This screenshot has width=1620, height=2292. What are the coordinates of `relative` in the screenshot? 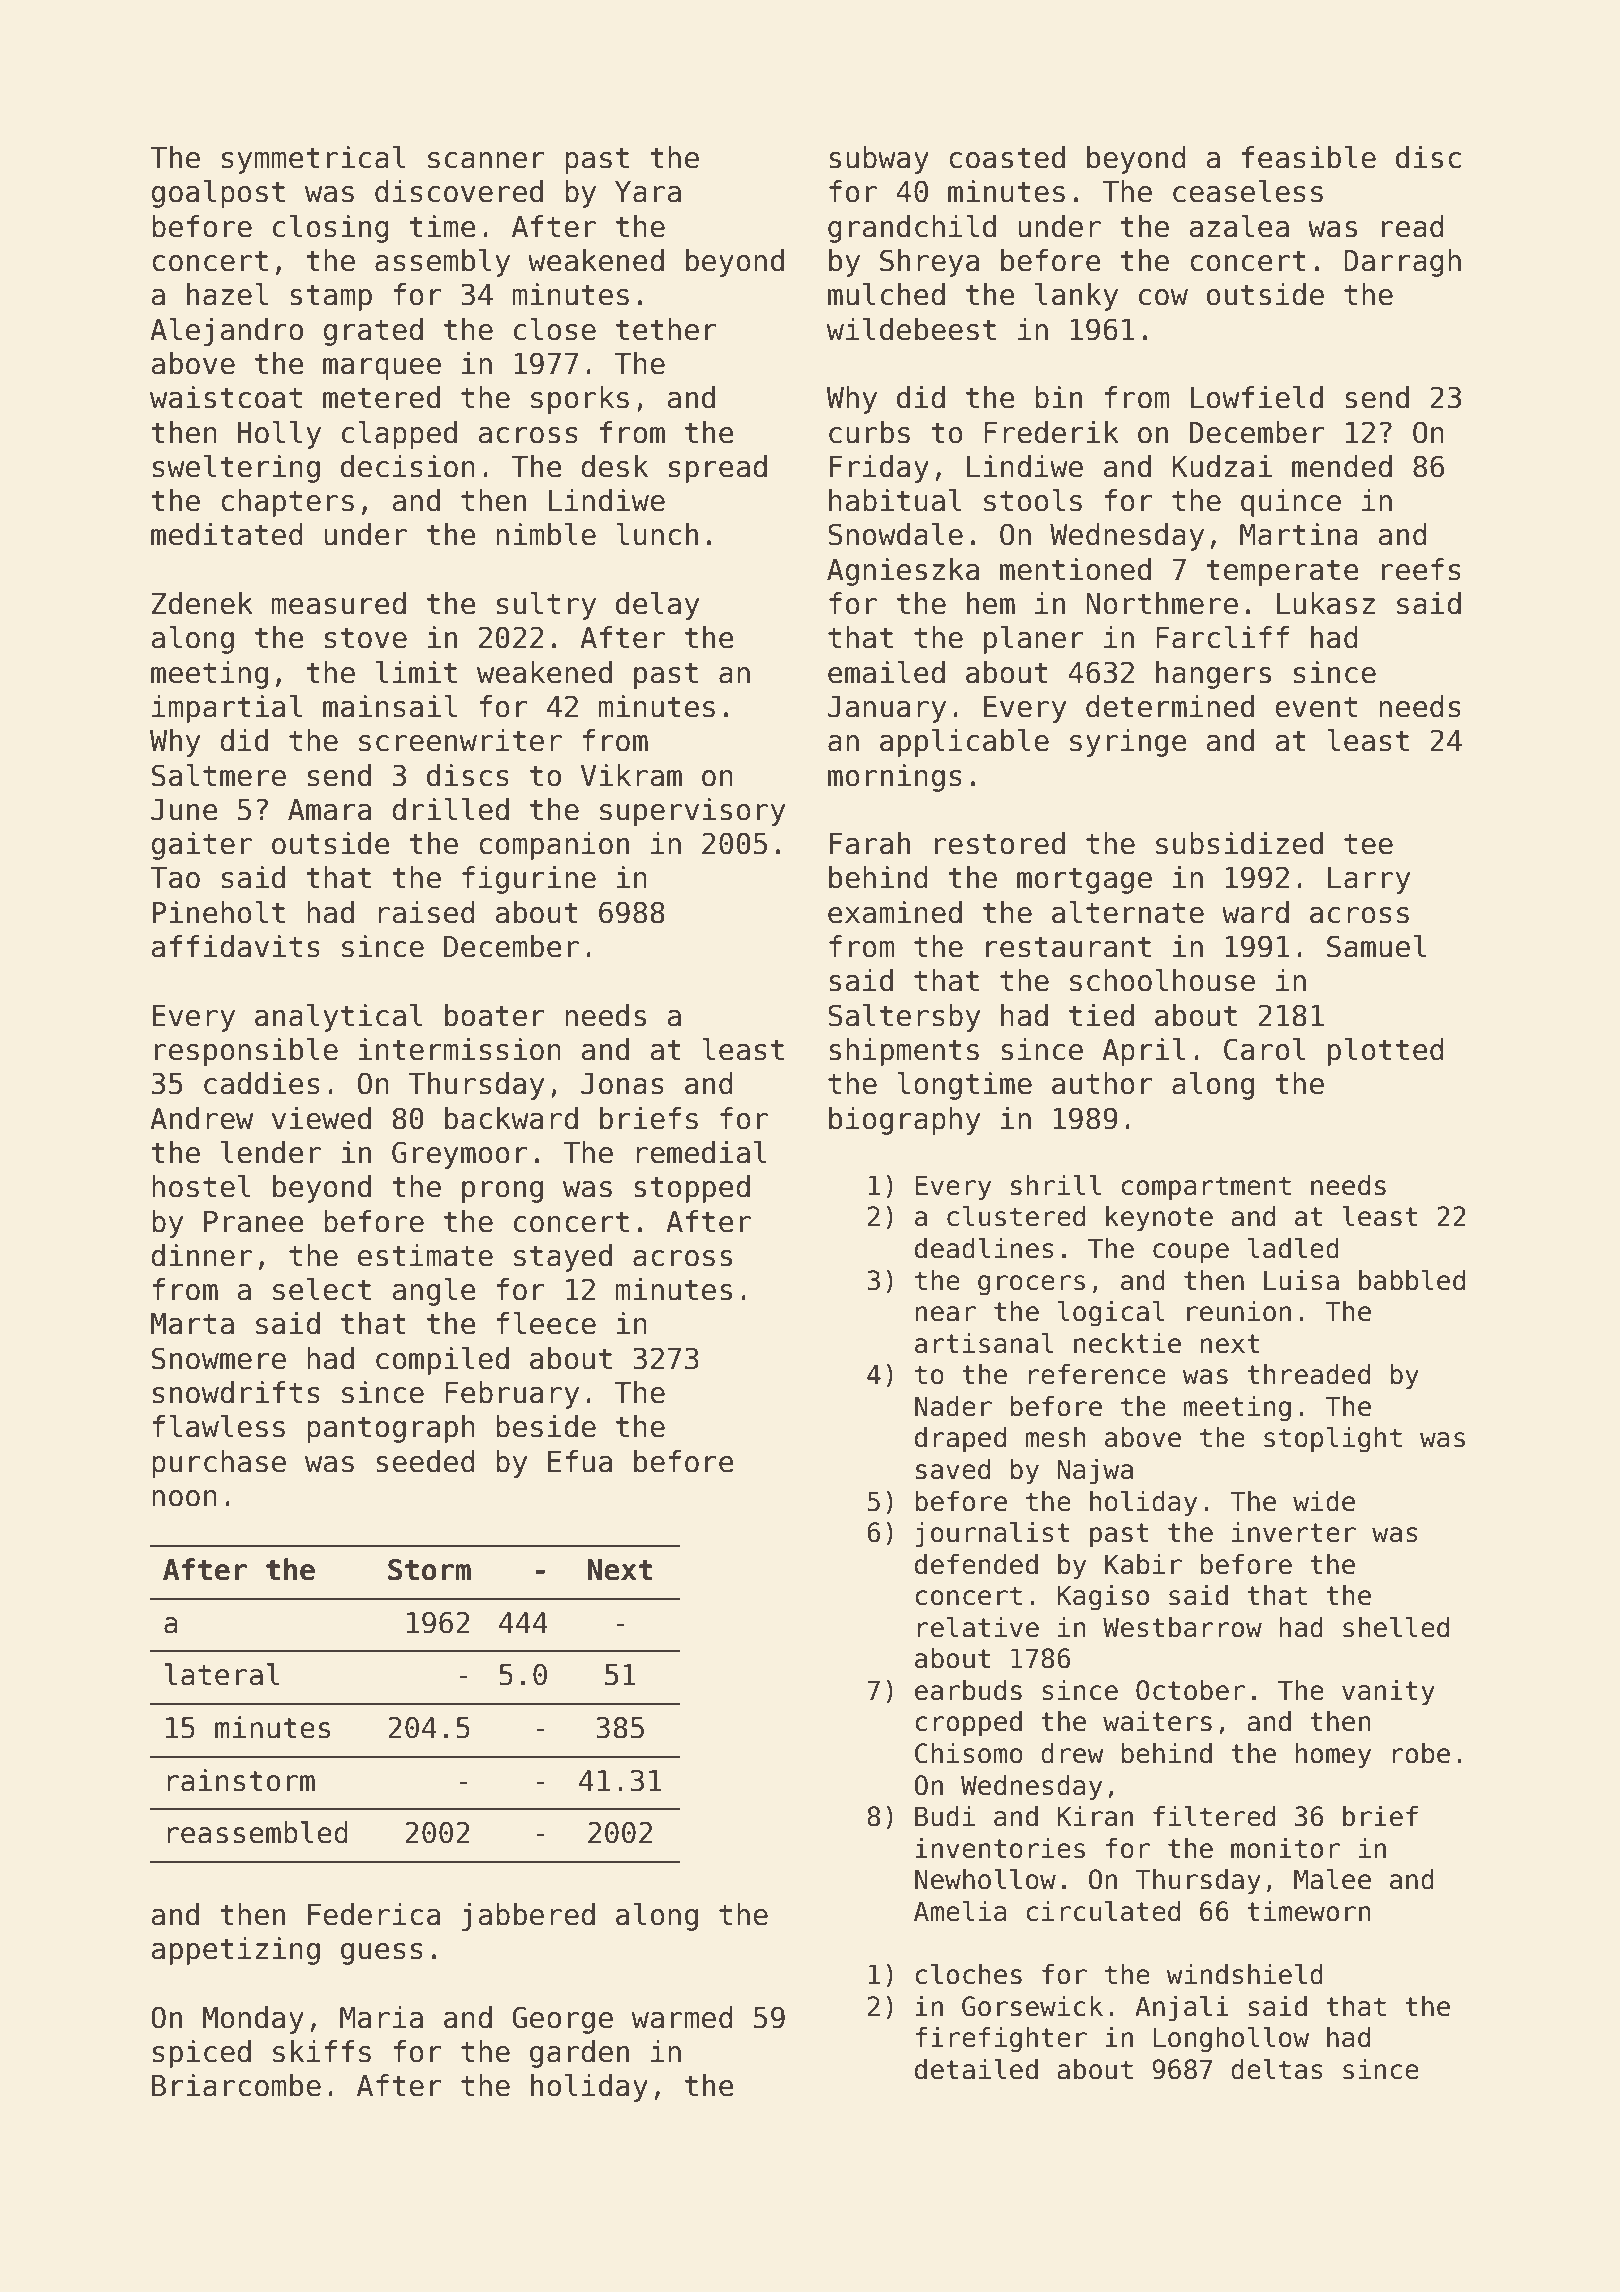 It's located at (978, 1627).
